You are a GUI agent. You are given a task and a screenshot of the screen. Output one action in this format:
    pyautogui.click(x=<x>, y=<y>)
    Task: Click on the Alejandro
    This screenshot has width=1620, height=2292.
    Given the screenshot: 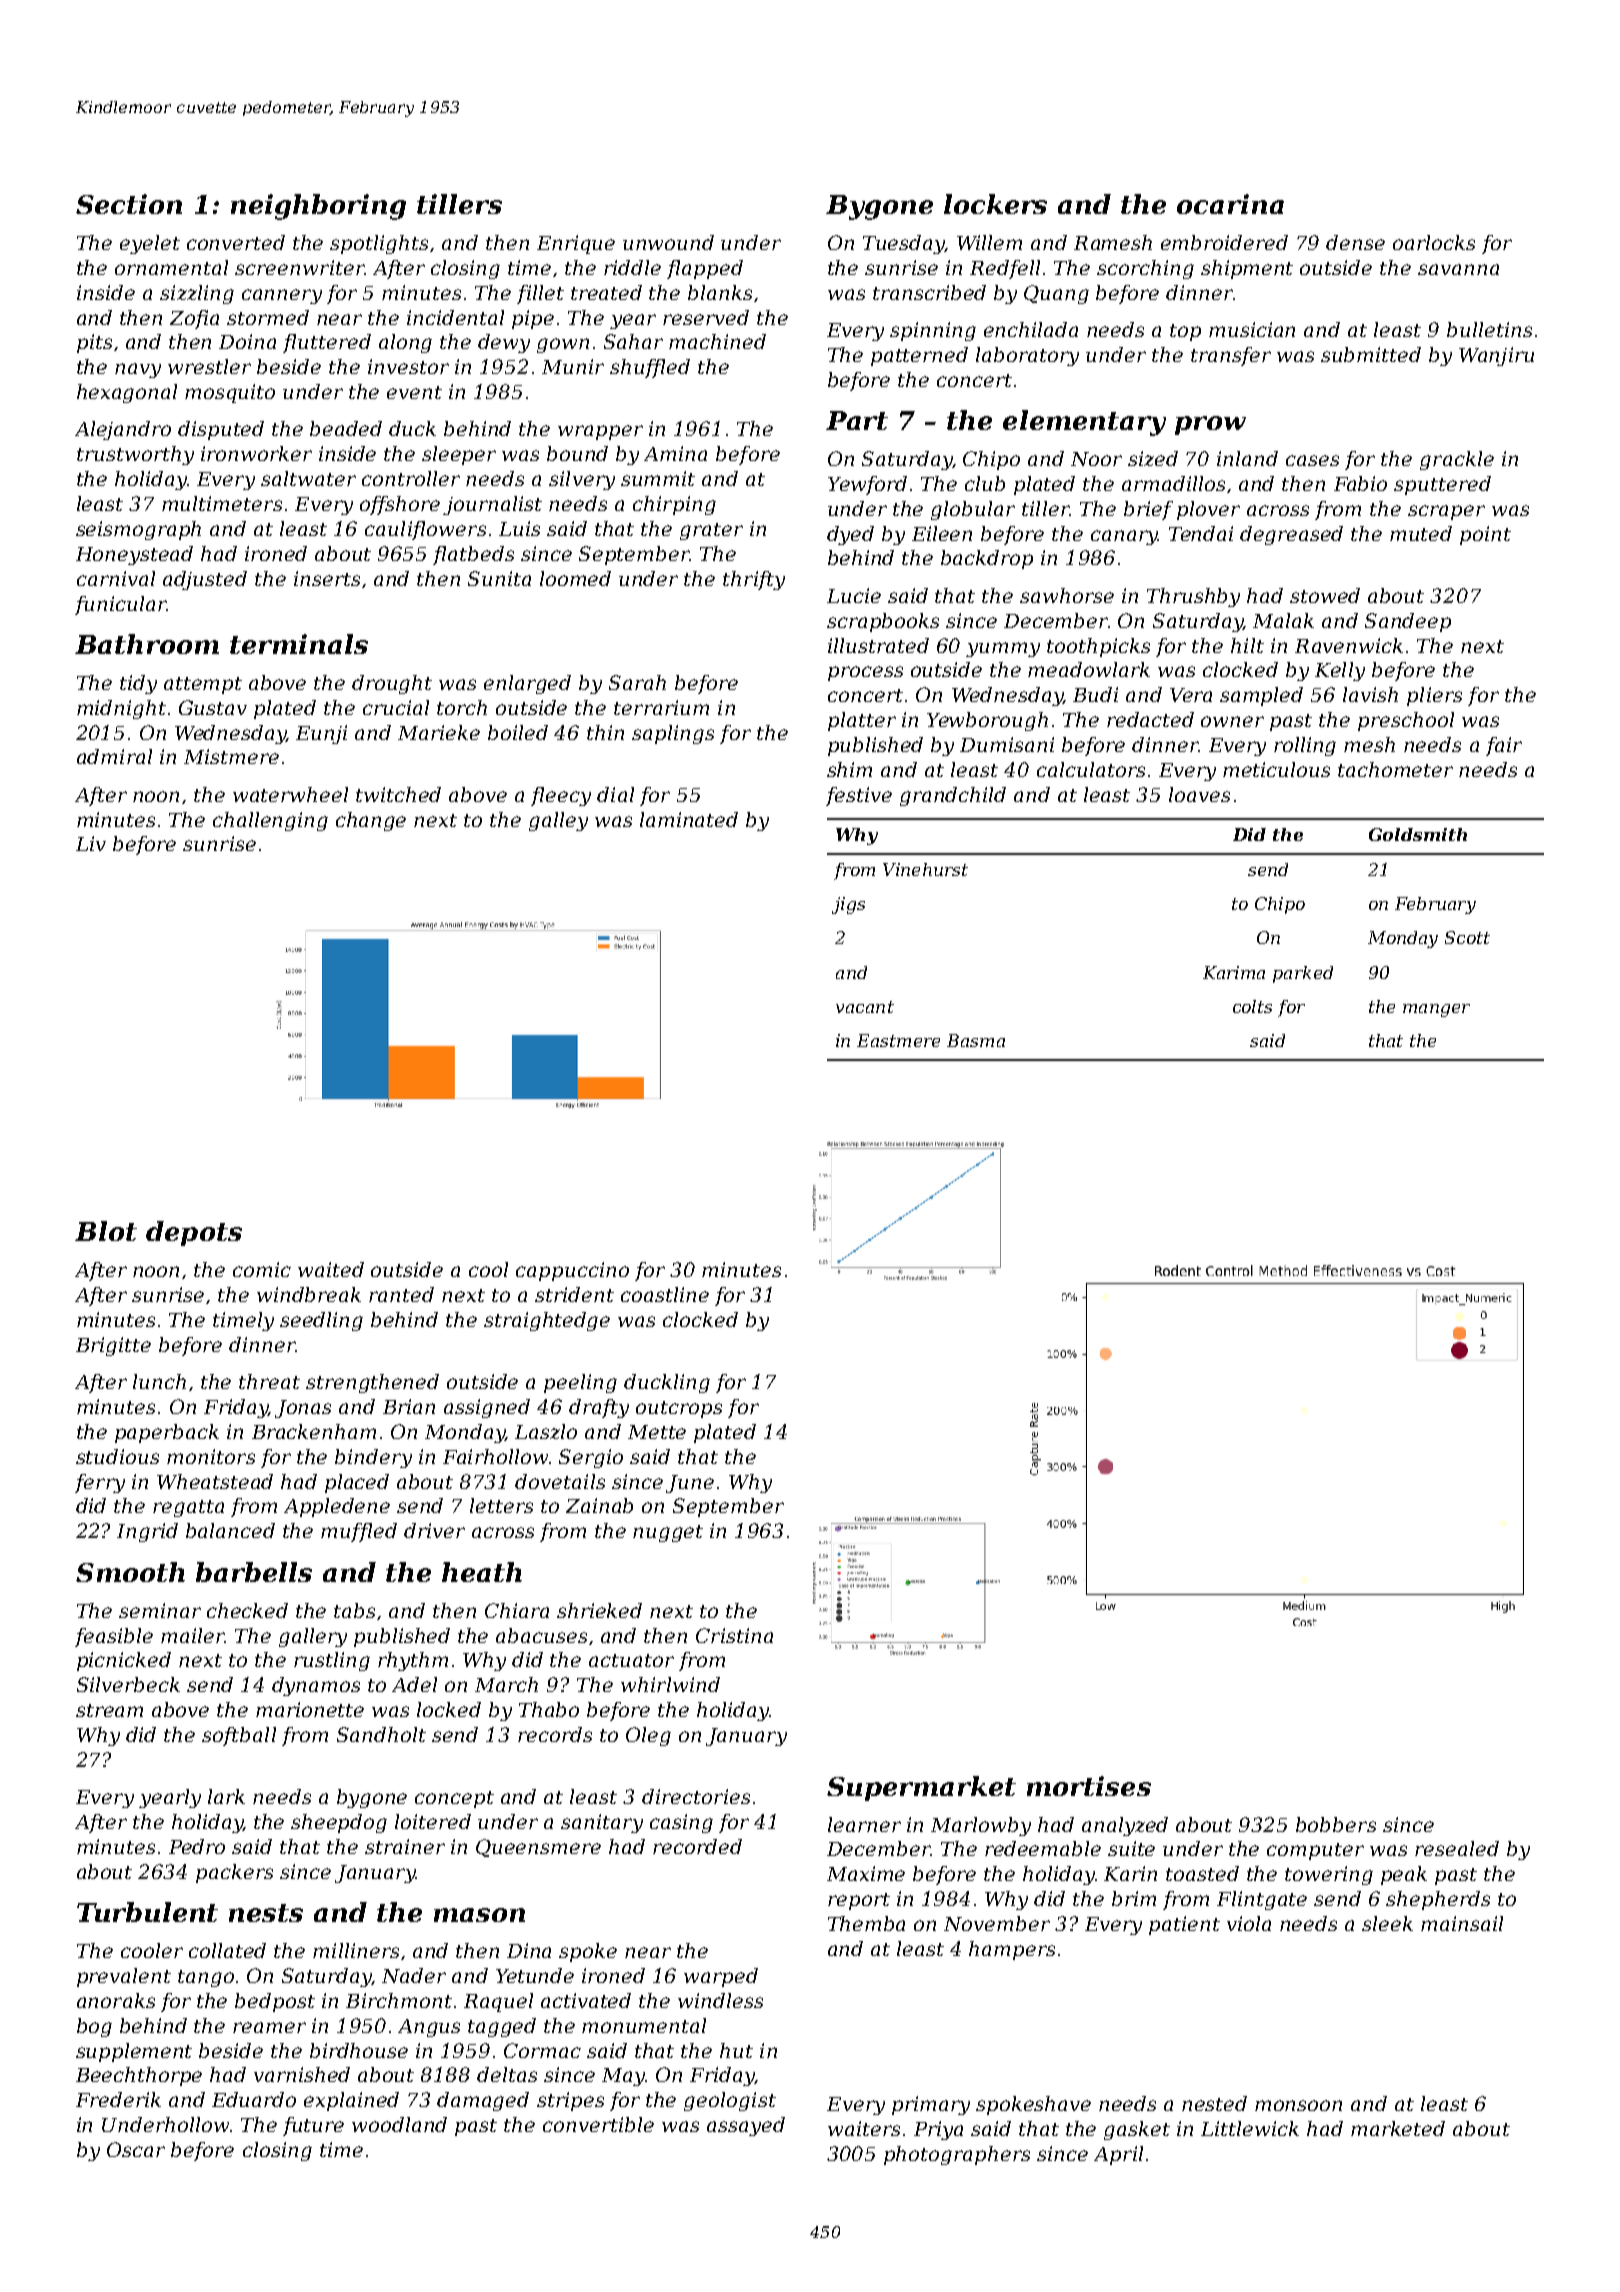 What is the action you would take?
    pyautogui.click(x=123, y=430)
